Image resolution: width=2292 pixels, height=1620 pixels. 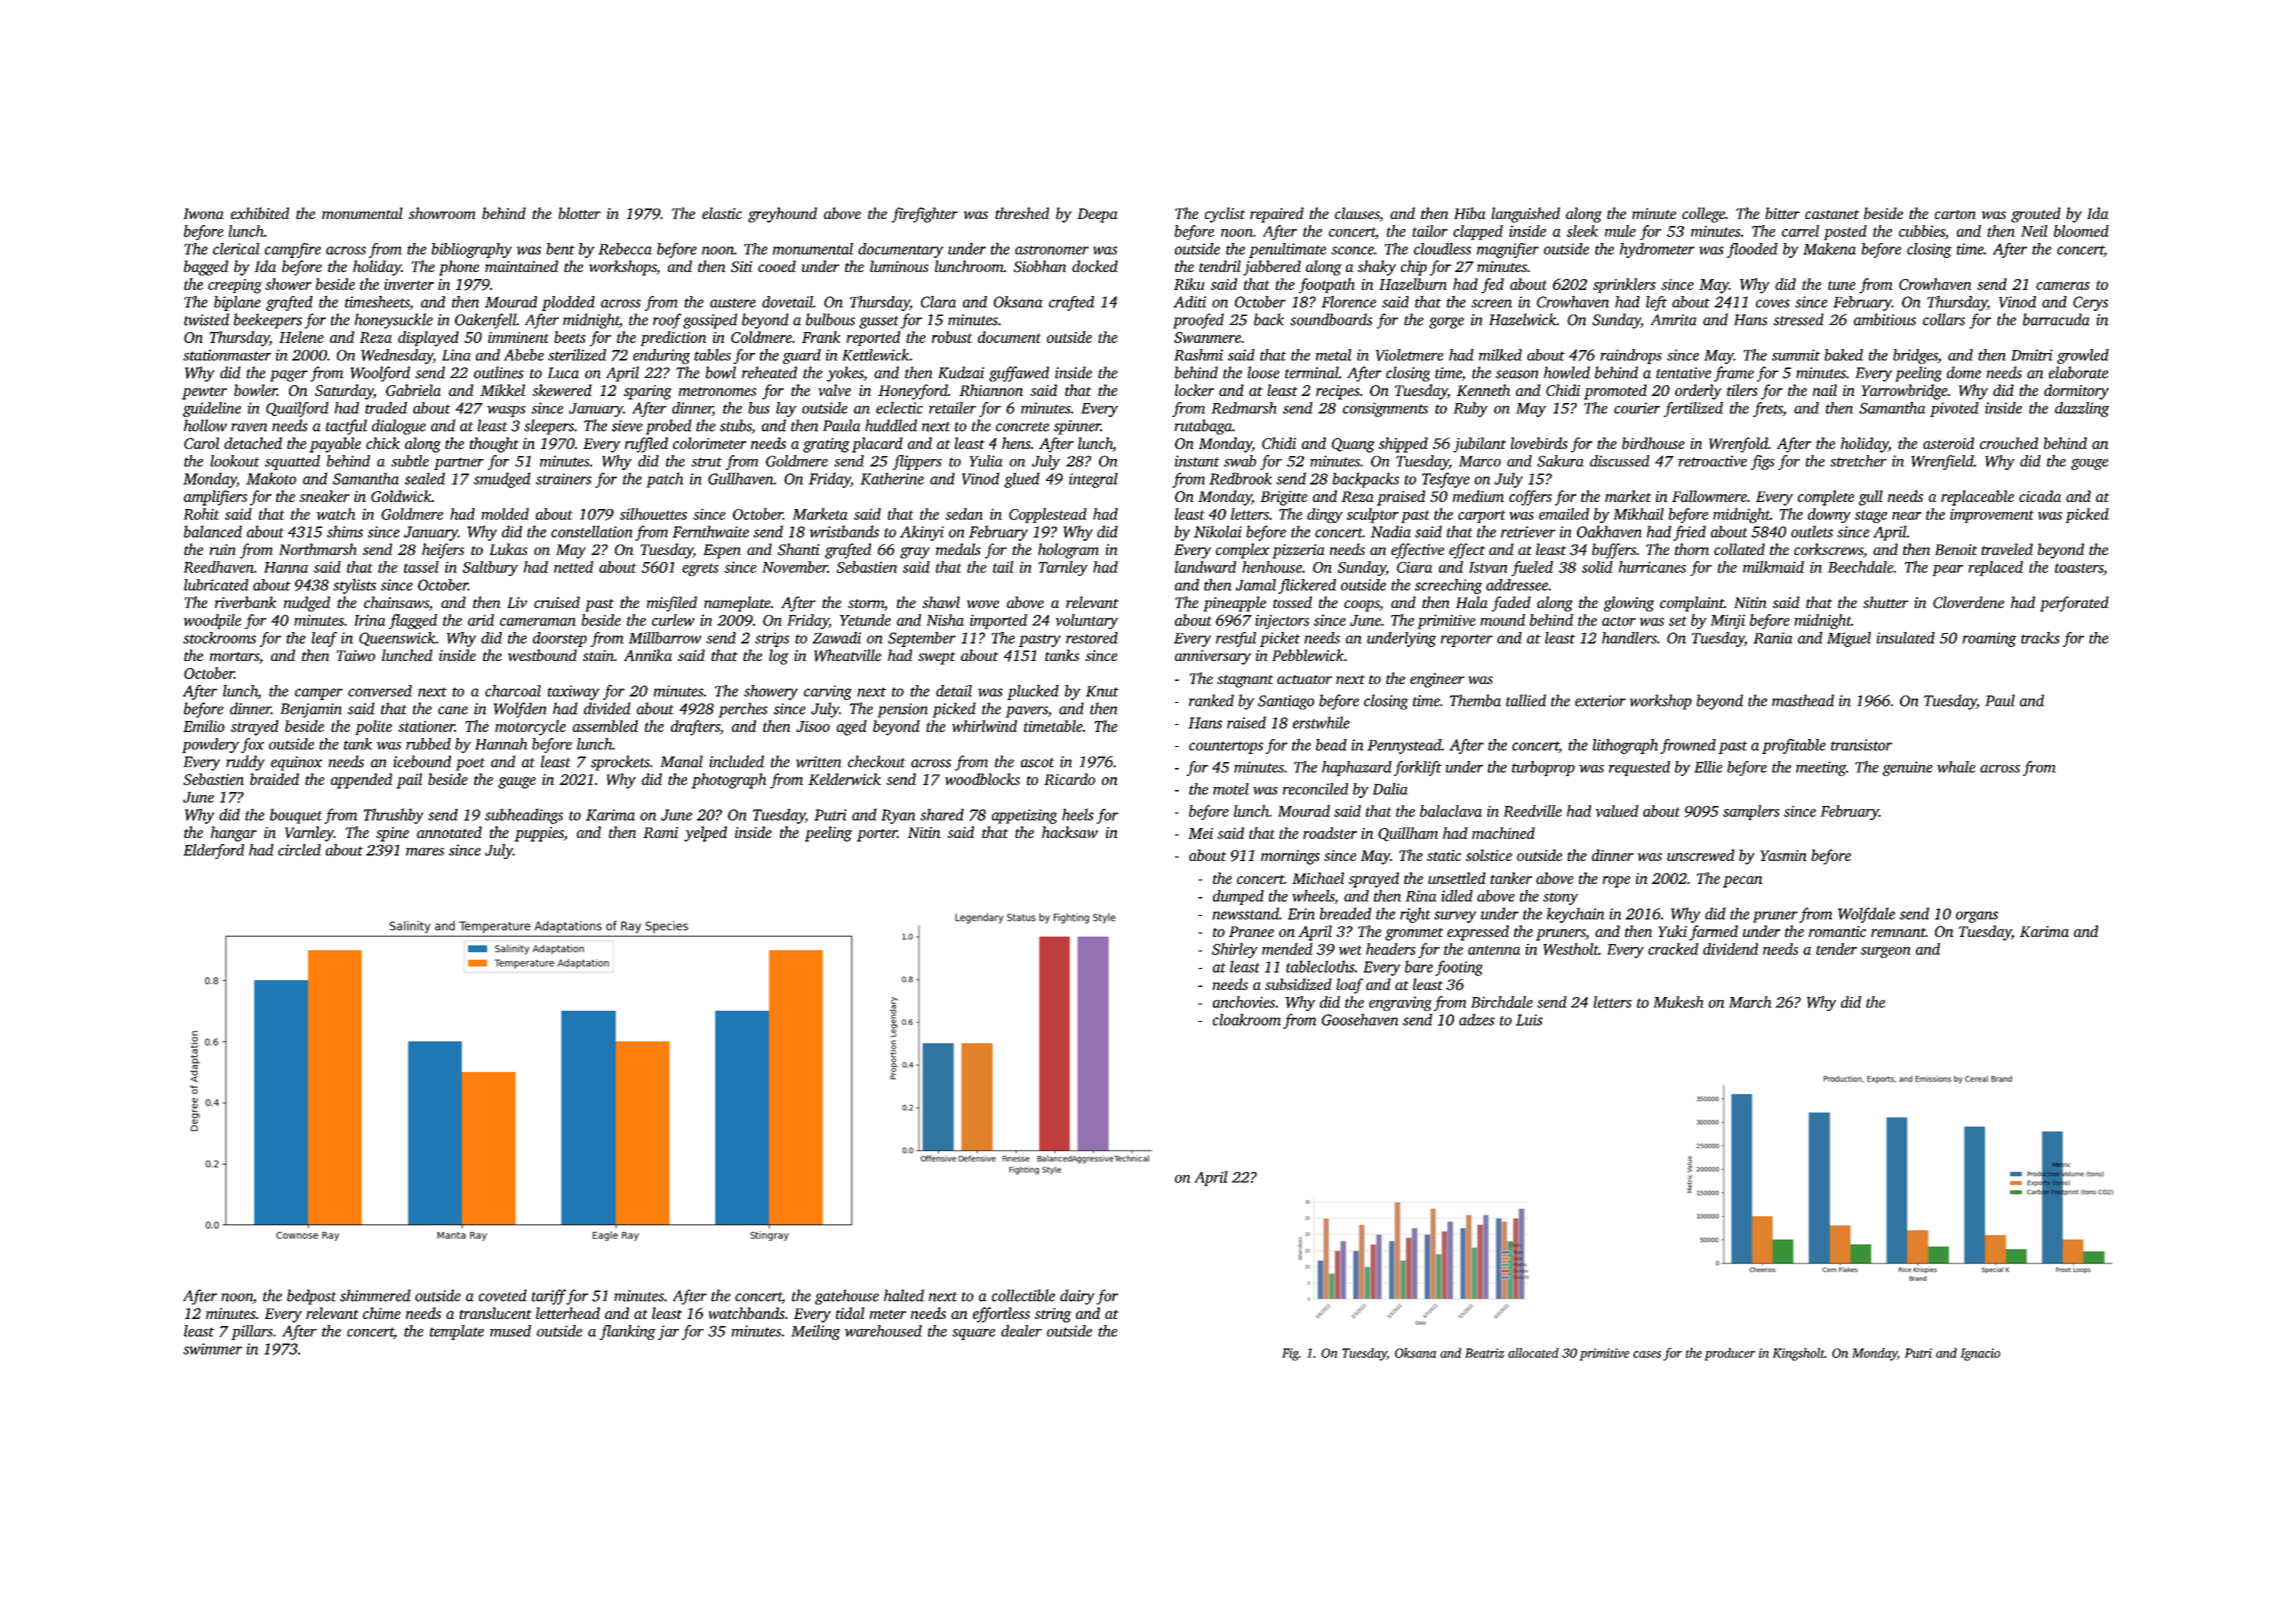 I want to click on grouted, so click(x=2036, y=215).
